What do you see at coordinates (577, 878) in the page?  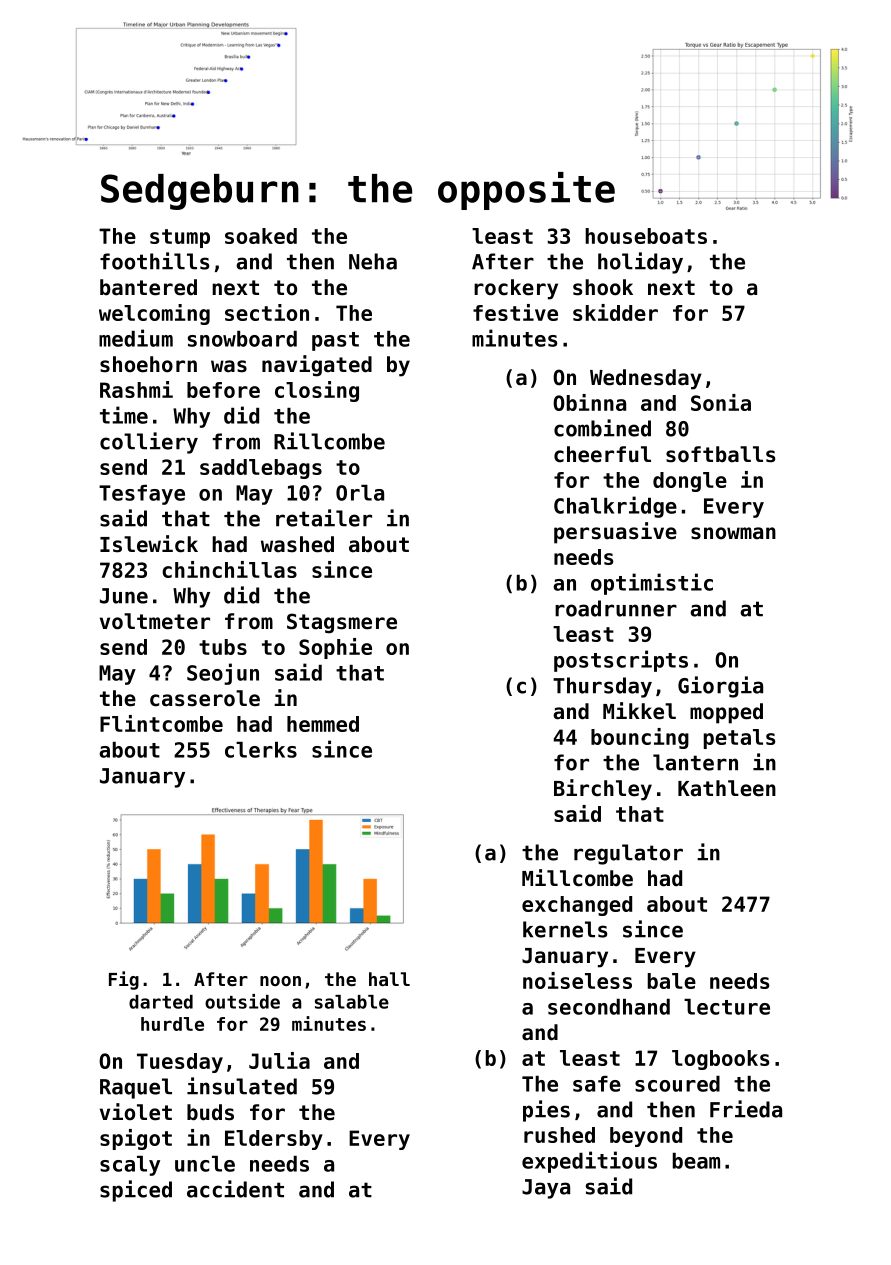 I see `Millcombe` at bounding box center [577, 878].
